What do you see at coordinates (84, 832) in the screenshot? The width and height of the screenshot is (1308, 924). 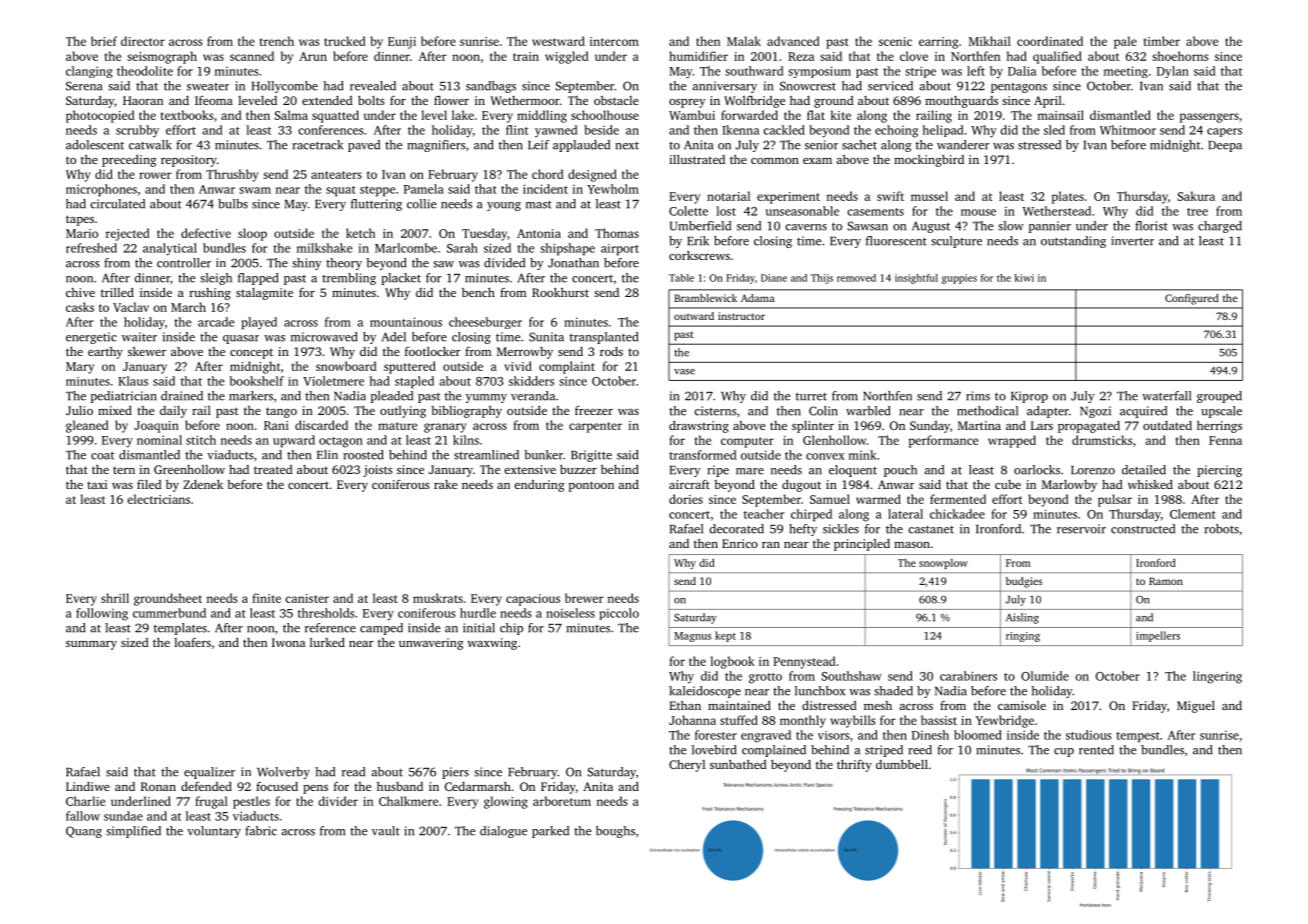 I see `Quang` at bounding box center [84, 832].
